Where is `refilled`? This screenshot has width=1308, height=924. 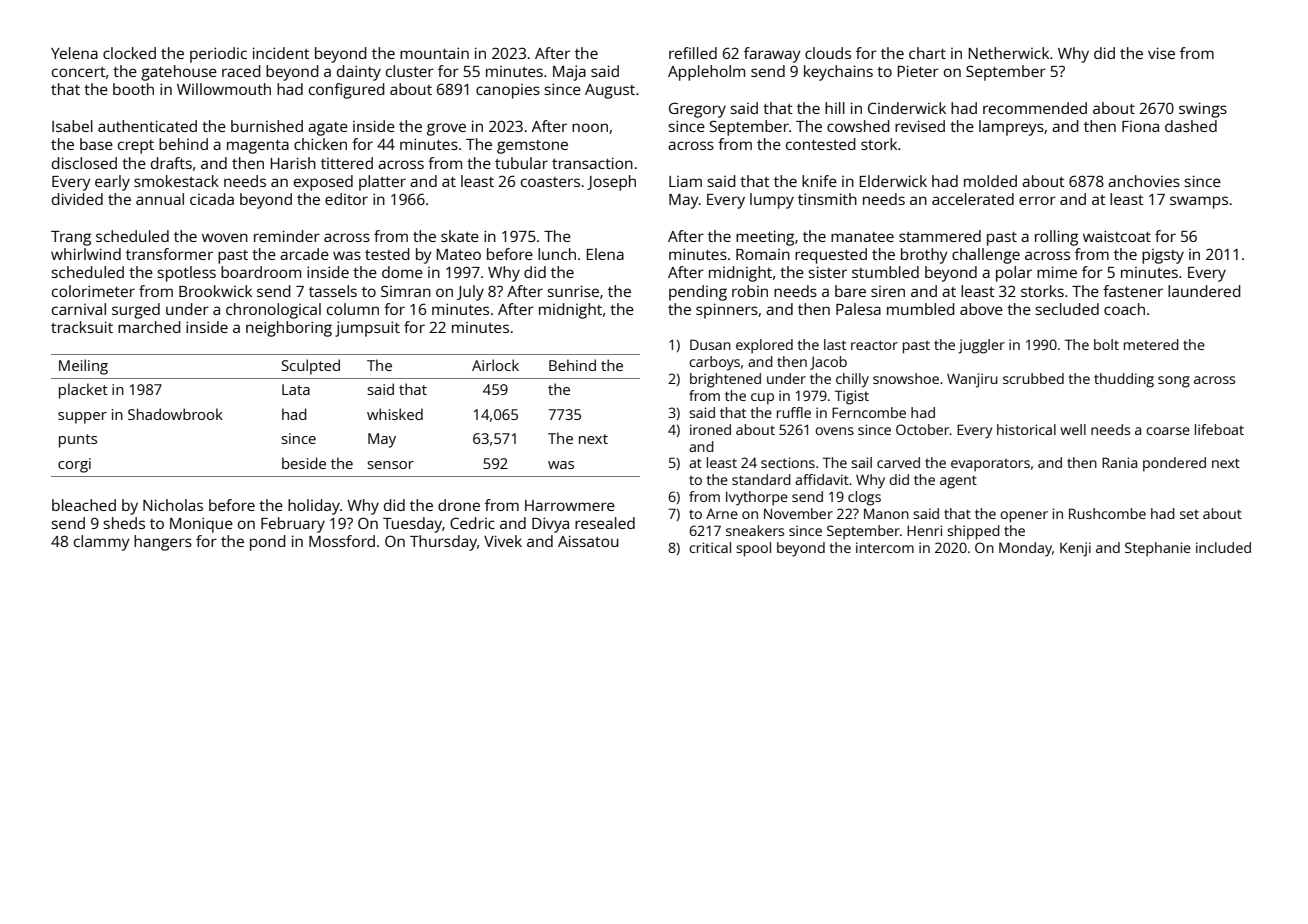 refilled is located at coordinates (693, 53).
